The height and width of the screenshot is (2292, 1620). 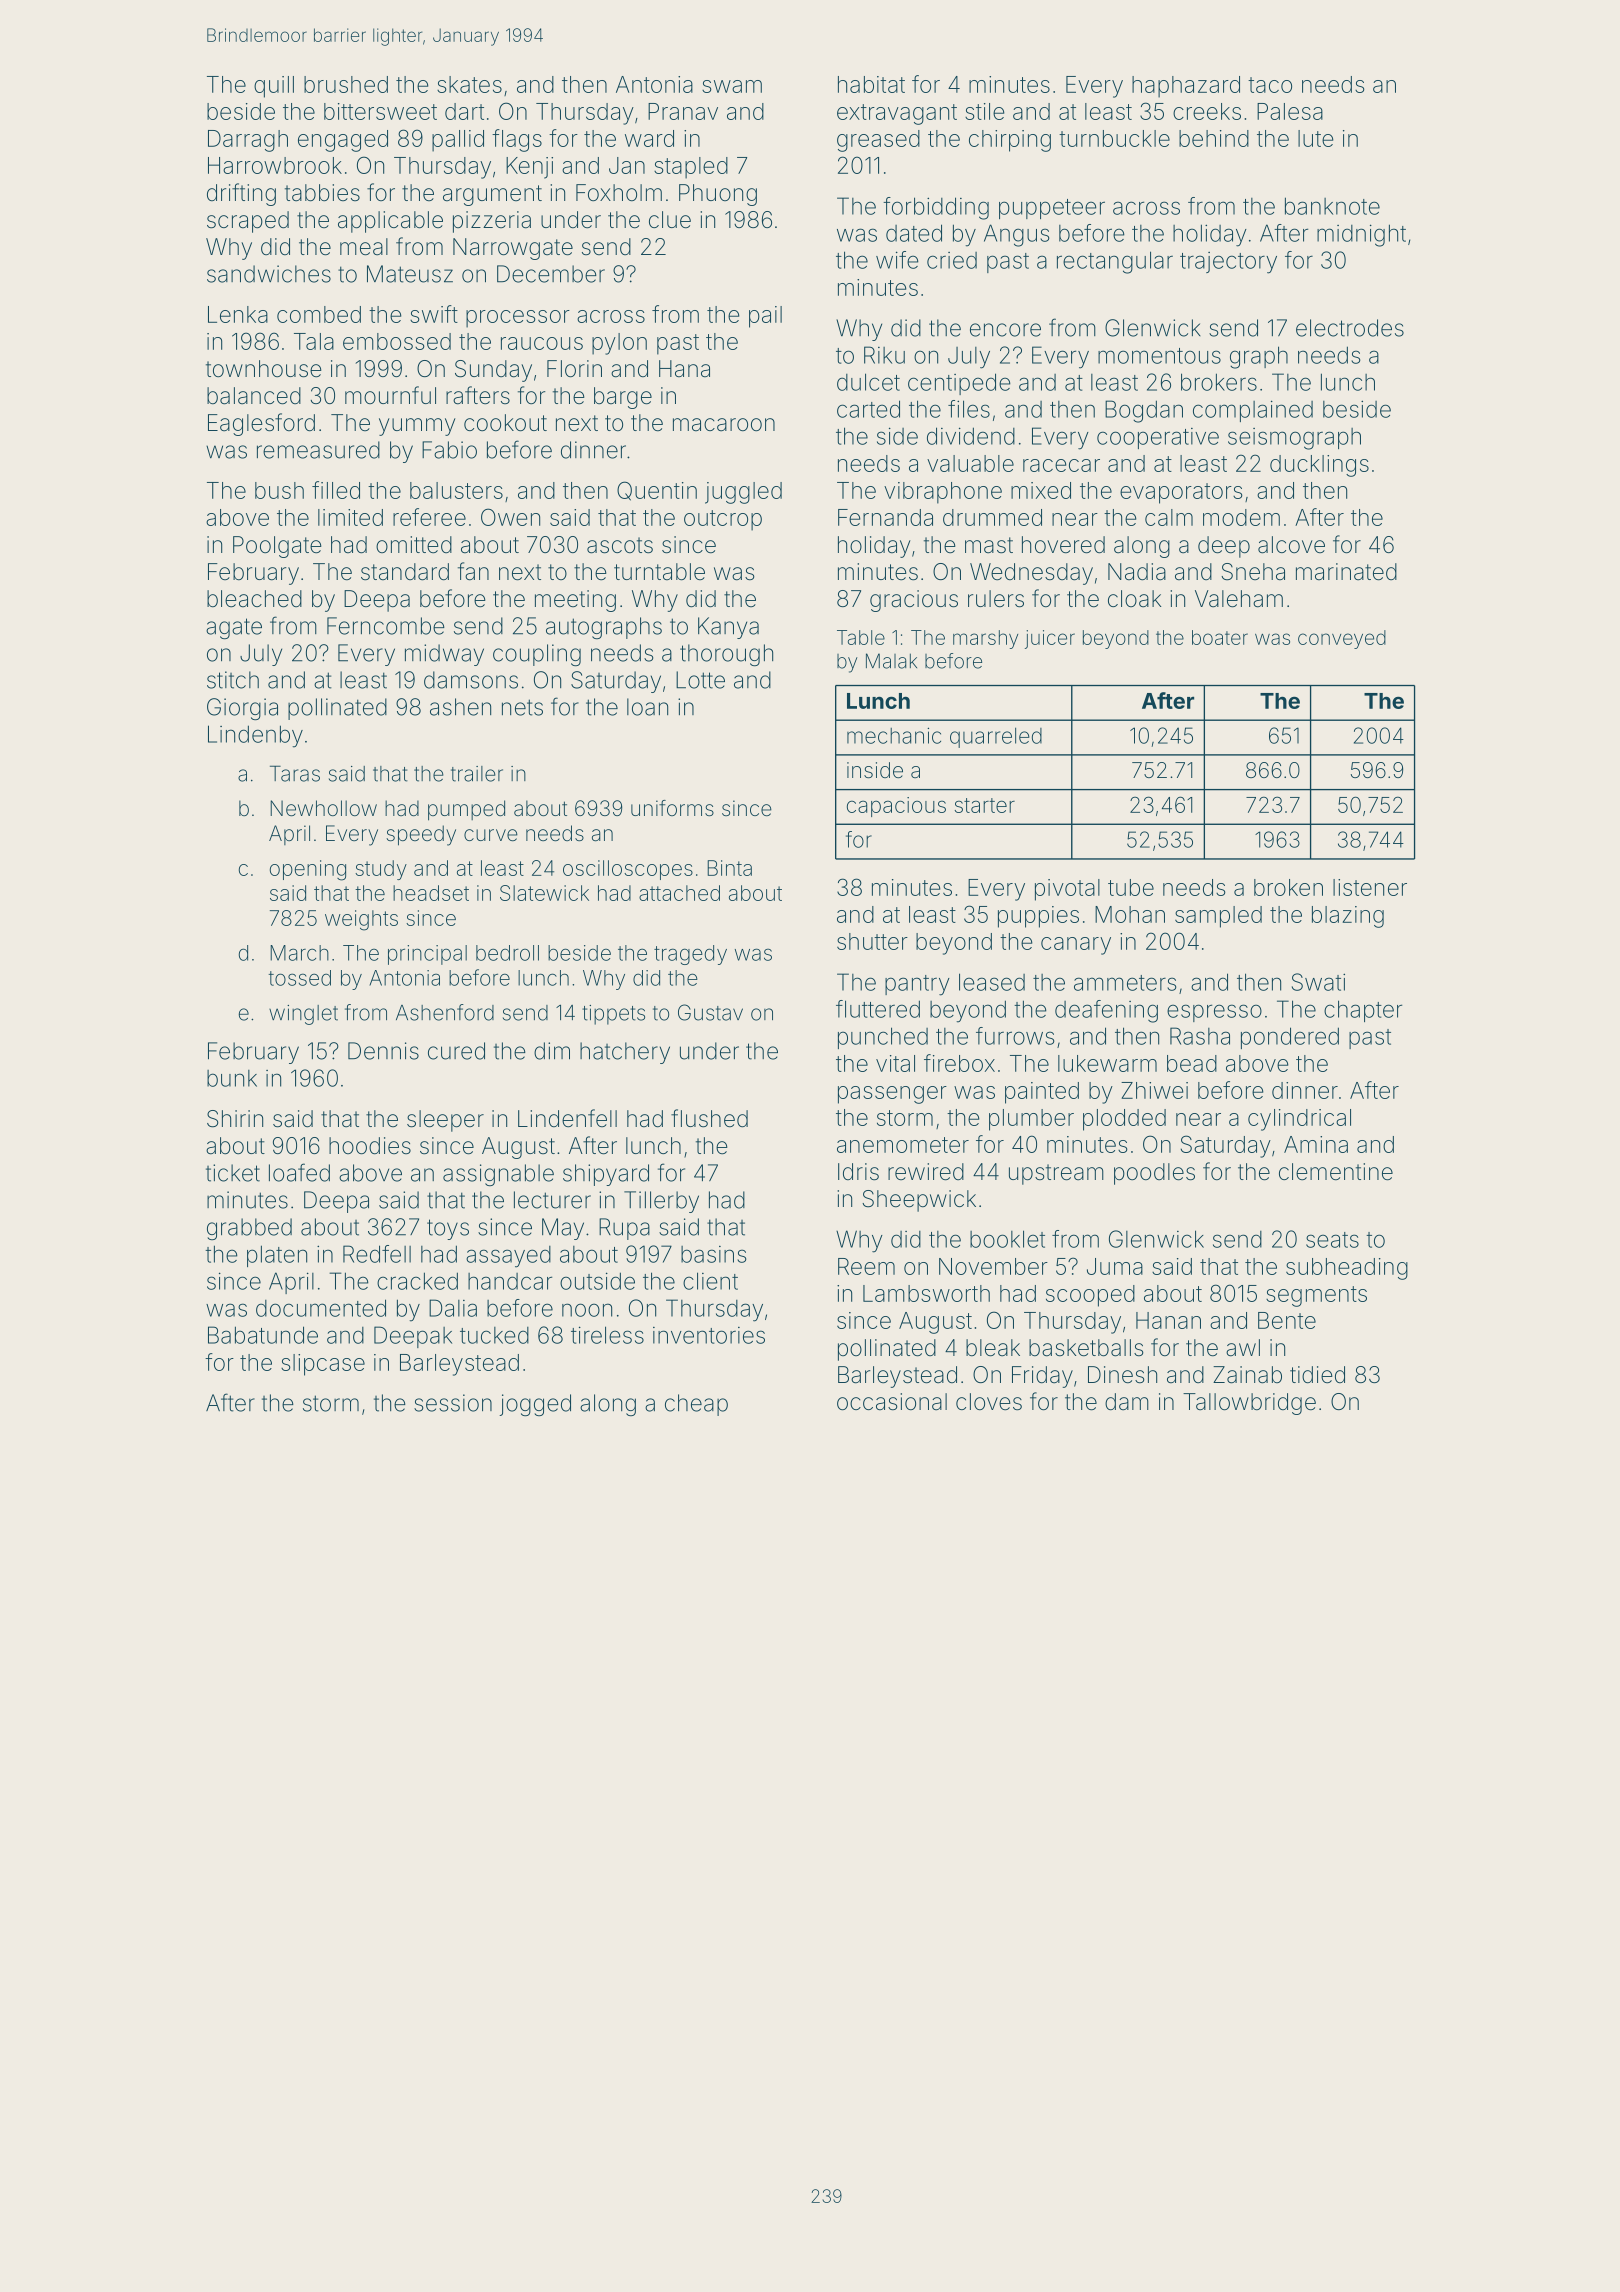 What do you see at coordinates (936, 208) in the screenshot?
I see `forbidding` at bounding box center [936, 208].
